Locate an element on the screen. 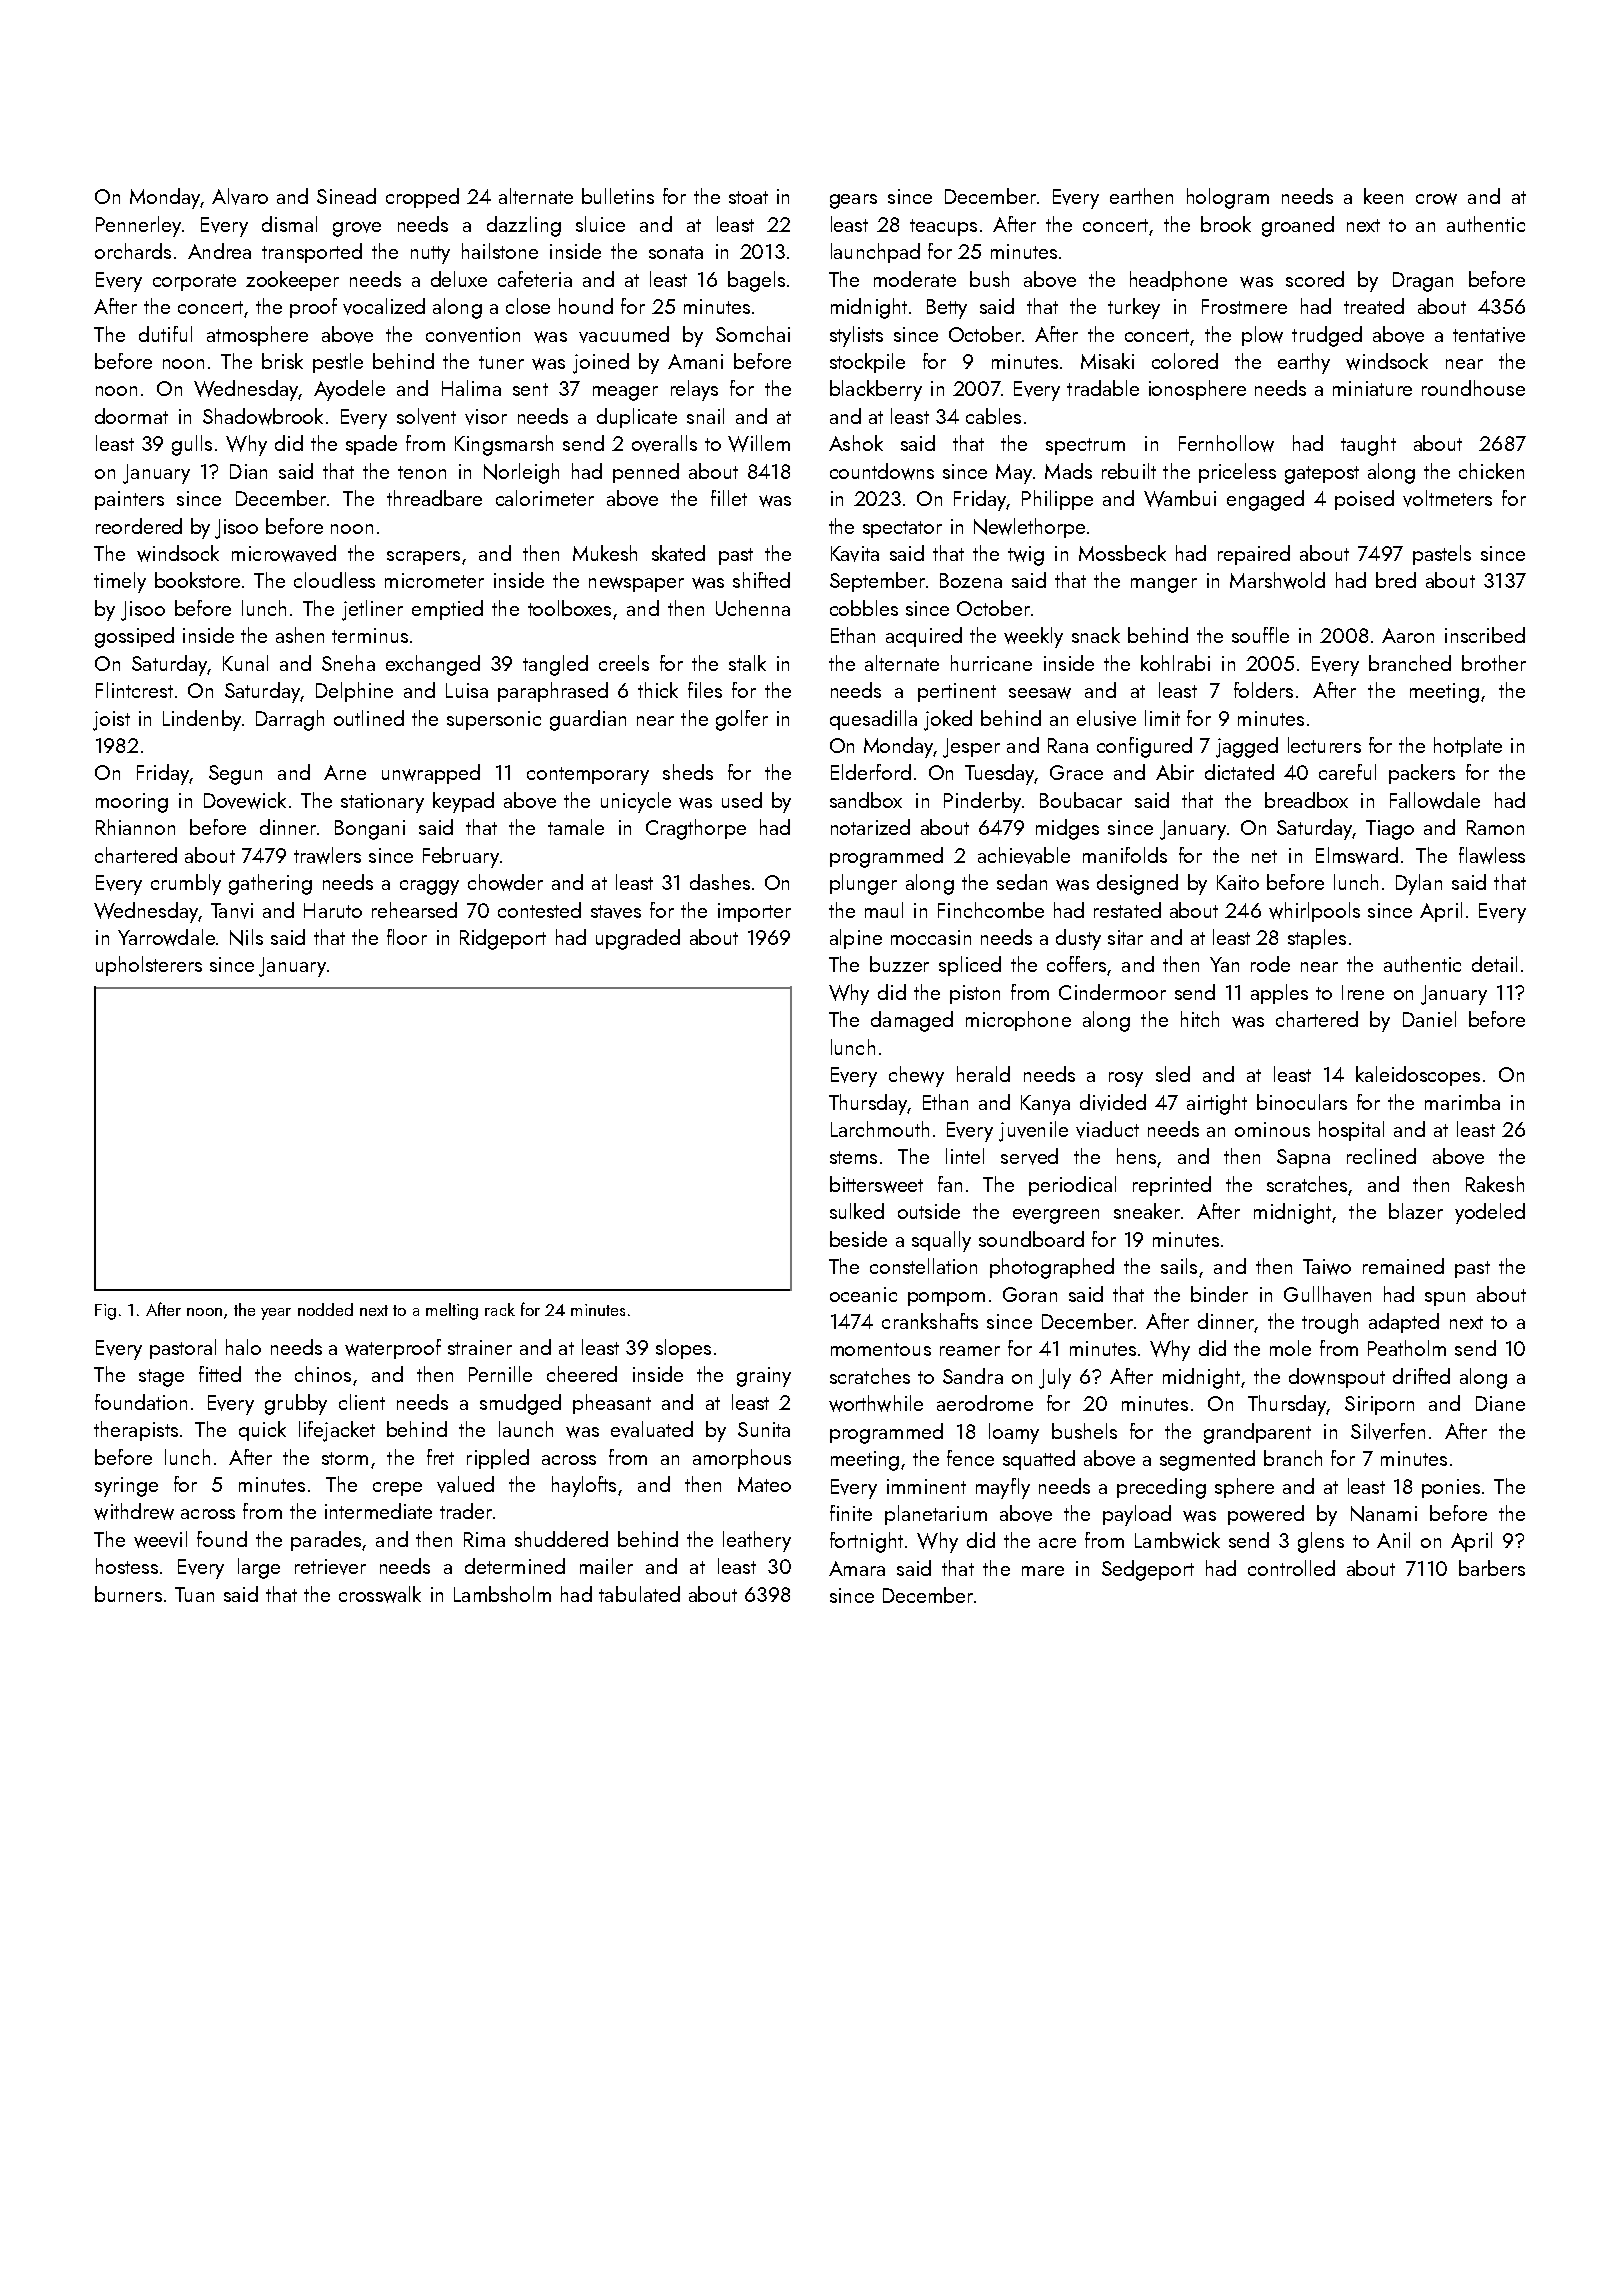 This screenshot has height=2292, width=1620. keen is located at coordinates (1383, 196).
